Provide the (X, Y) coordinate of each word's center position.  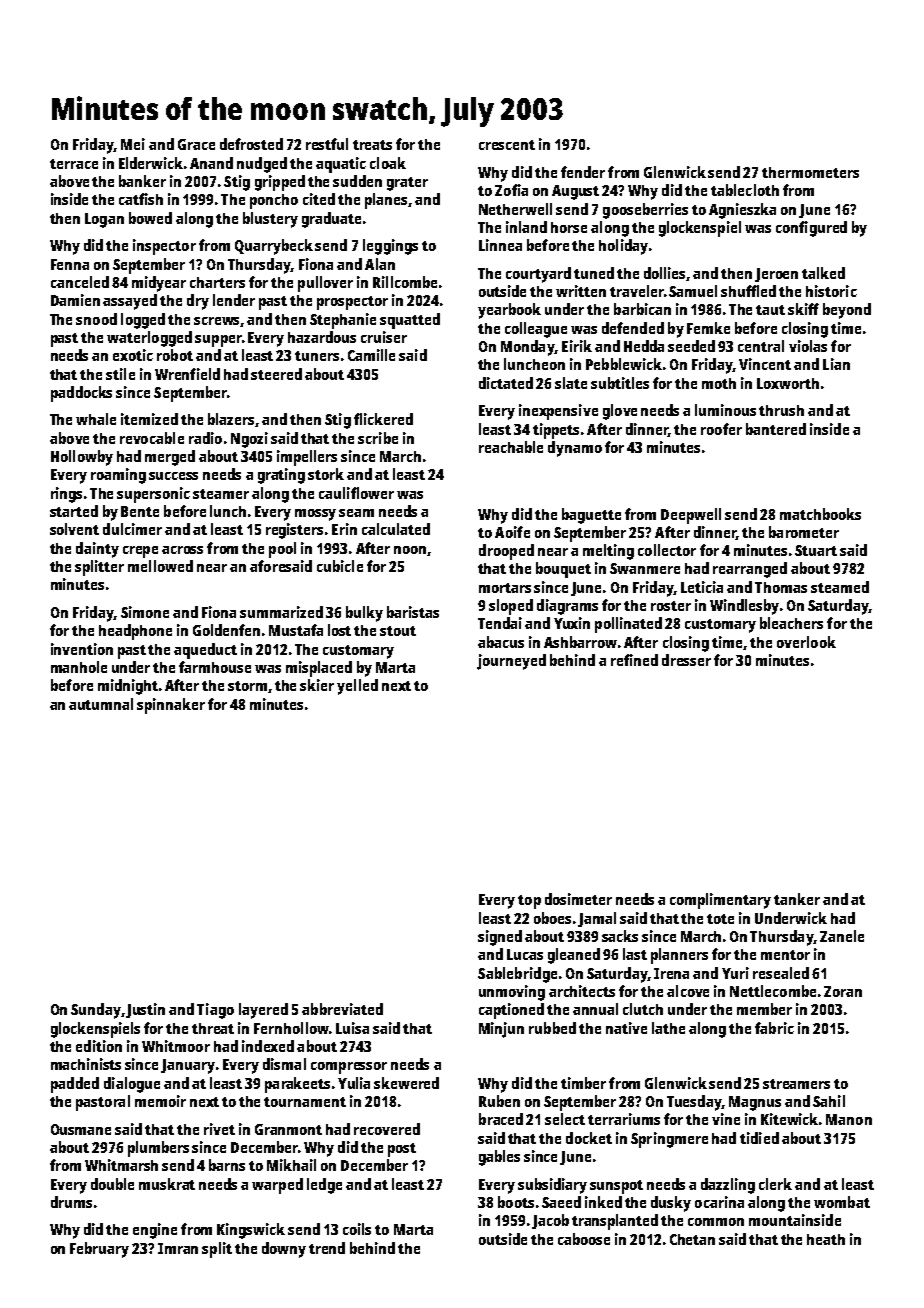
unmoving (512, 993)
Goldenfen (226, 630)
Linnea (500, 245)
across (182, 550)
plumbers (158, 1149)
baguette (591, 516)
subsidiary (552, 1186)
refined (634, 660)
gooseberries (645, 211)
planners (679, 956)
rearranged (750, 570)
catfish (141, 199)
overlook (806, 642)
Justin (145, 1010)
